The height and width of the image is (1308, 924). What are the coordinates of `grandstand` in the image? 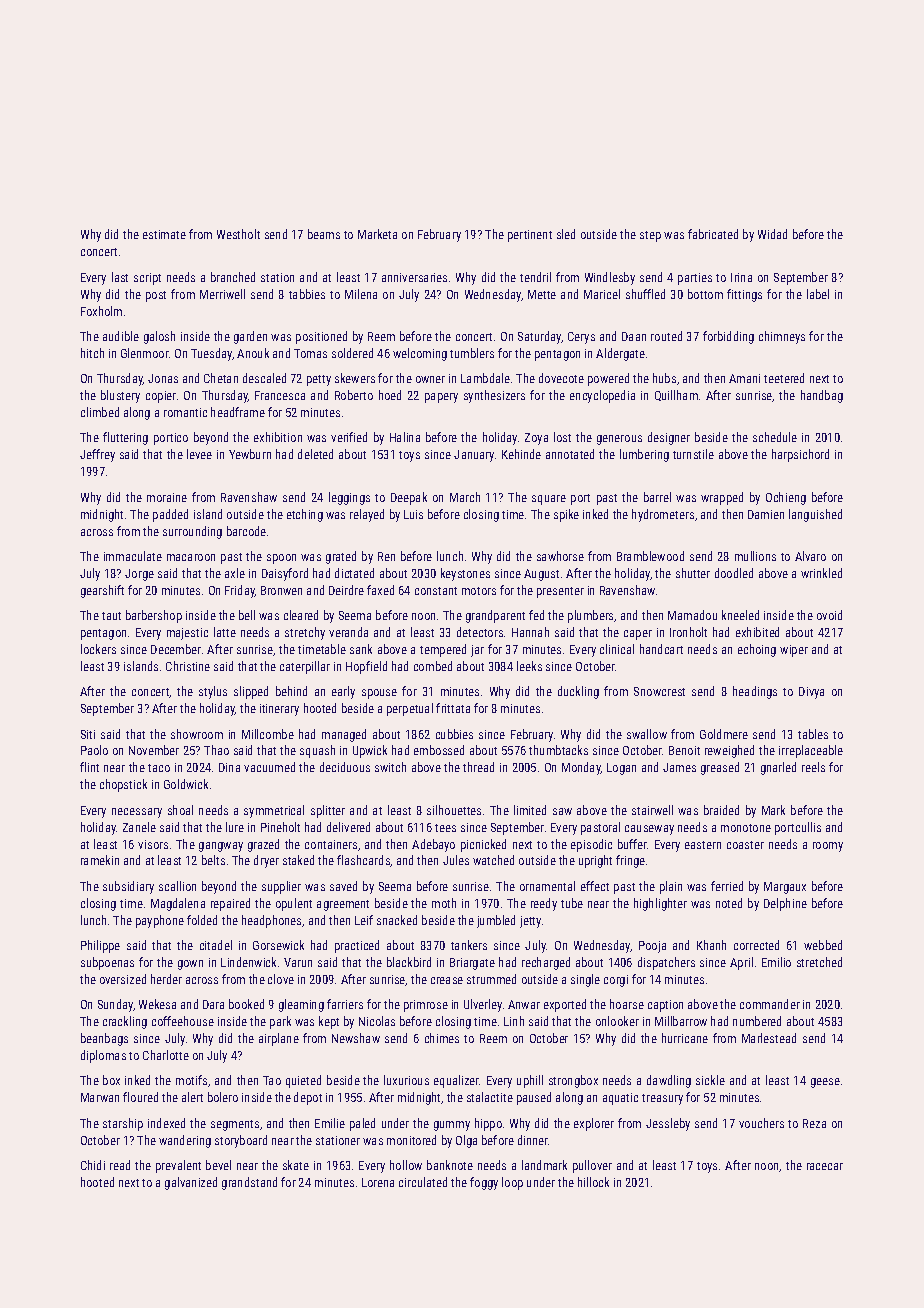 It's located at (249, 1183).
